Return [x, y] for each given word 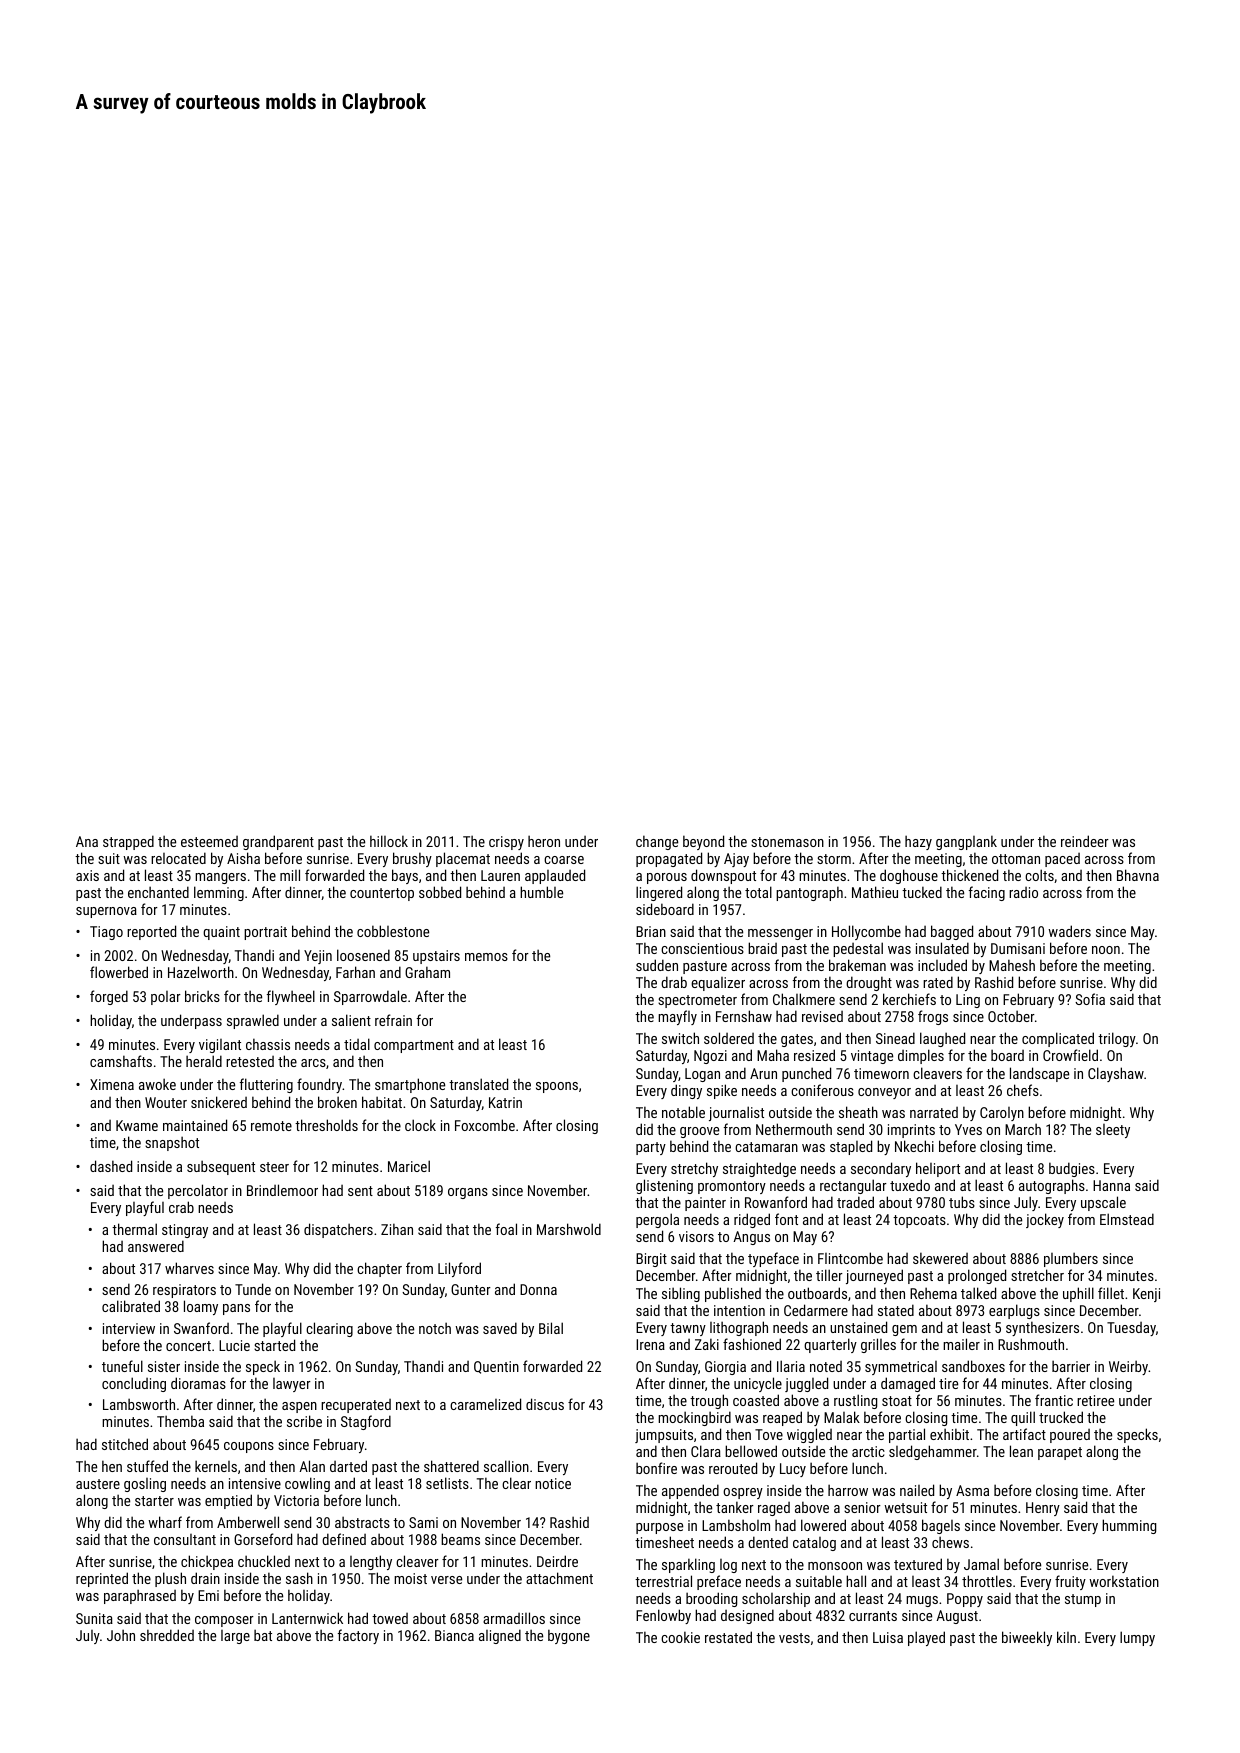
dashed [111, 1166]
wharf [165, 1522]
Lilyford [459, 1269]
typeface [773, 1259]
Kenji [1146, 1295]
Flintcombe [850, 1258]
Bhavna [1138, 875]
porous [667, 878]
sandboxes [973, 1366]
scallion [506, 1466]
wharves [189, 1268]
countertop [382, 894]
